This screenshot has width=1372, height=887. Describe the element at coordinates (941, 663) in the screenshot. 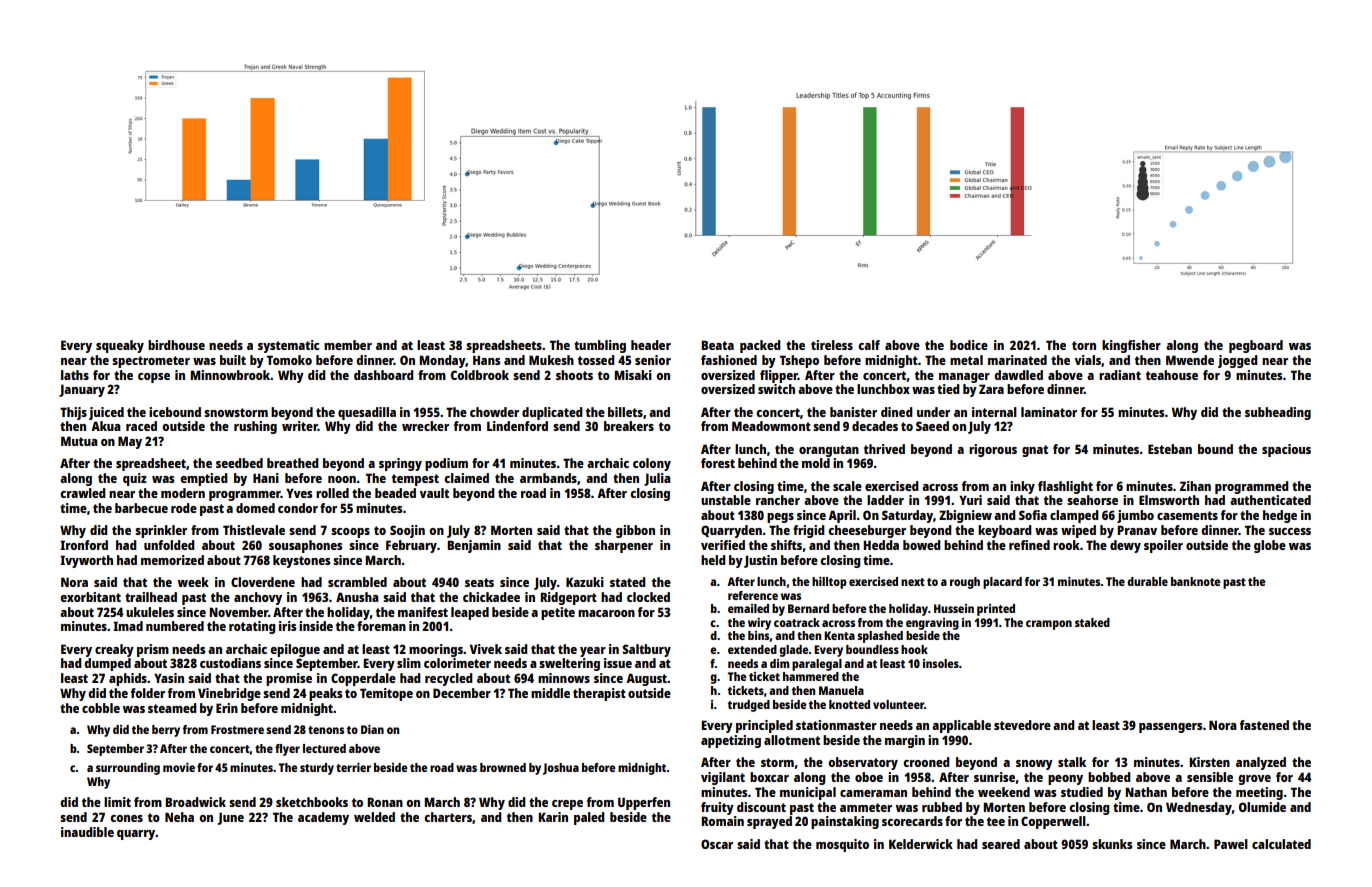

I see `insoles` at that location.
